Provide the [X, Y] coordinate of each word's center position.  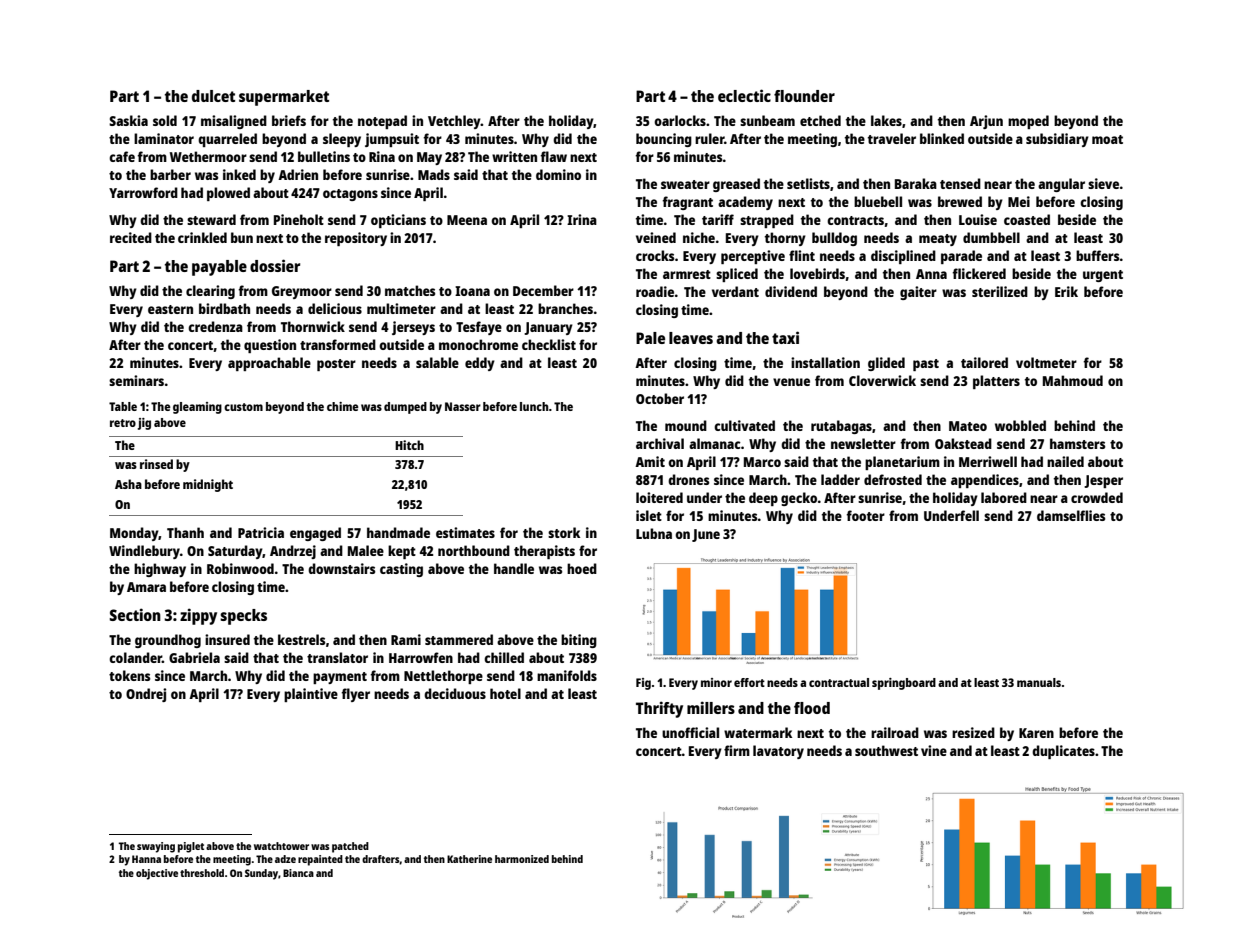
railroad [895, 732]
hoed [582, 568]
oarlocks [680, 120]
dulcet [213, 96]
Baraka [916, 183]
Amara [146, 587]
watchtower [281, 846]
